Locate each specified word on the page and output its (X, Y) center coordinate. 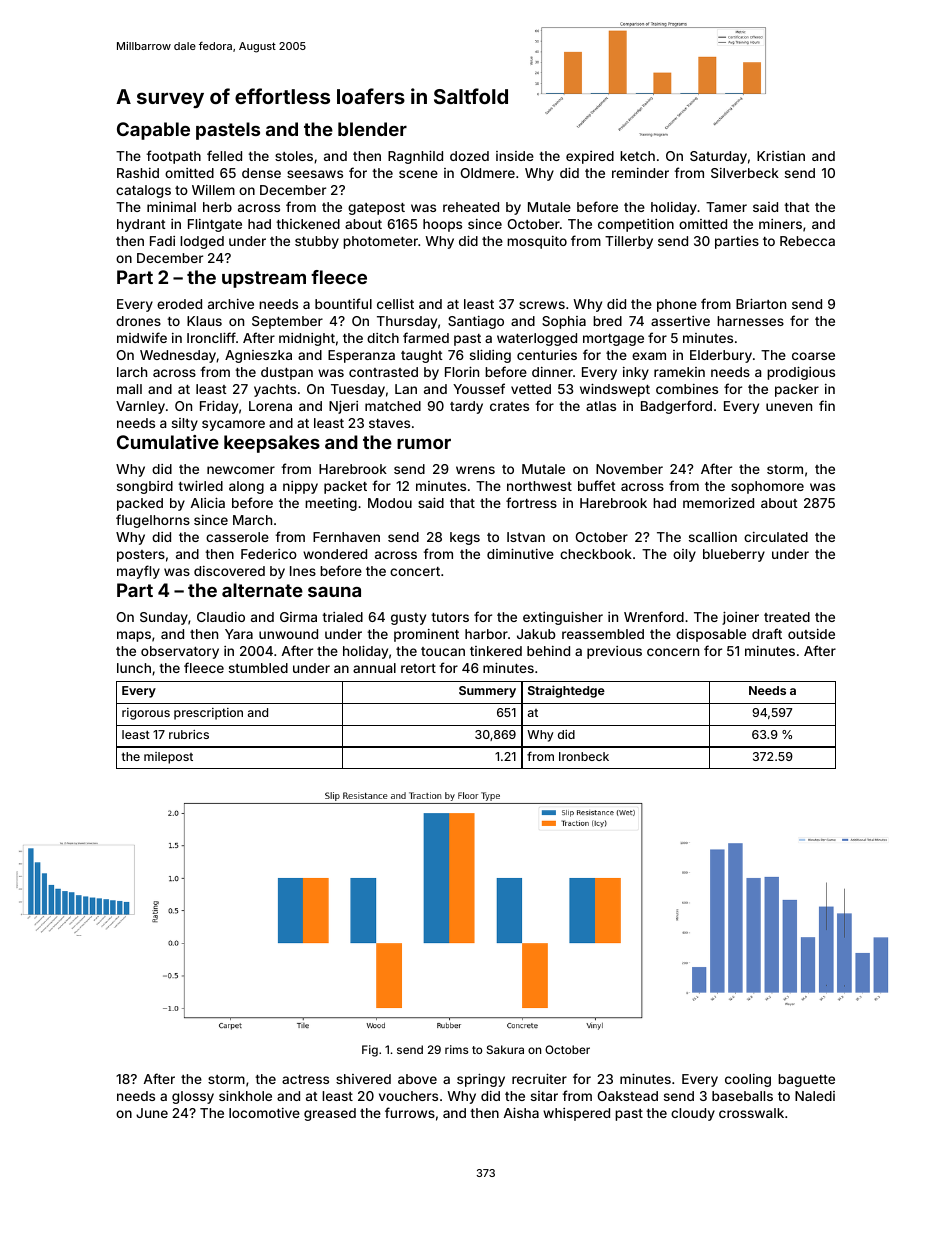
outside (811, 634)
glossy (193, 1097)
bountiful (343, 303)
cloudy (693, 1114)
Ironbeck (584, 756)
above (417, 1079)
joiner (740, 618)
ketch (637, 156)
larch (132, 372)
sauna (334, 592)
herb (217, 207)
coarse (813, 356)
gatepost (376, 209)
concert (415, 571)
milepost (168, 758)
